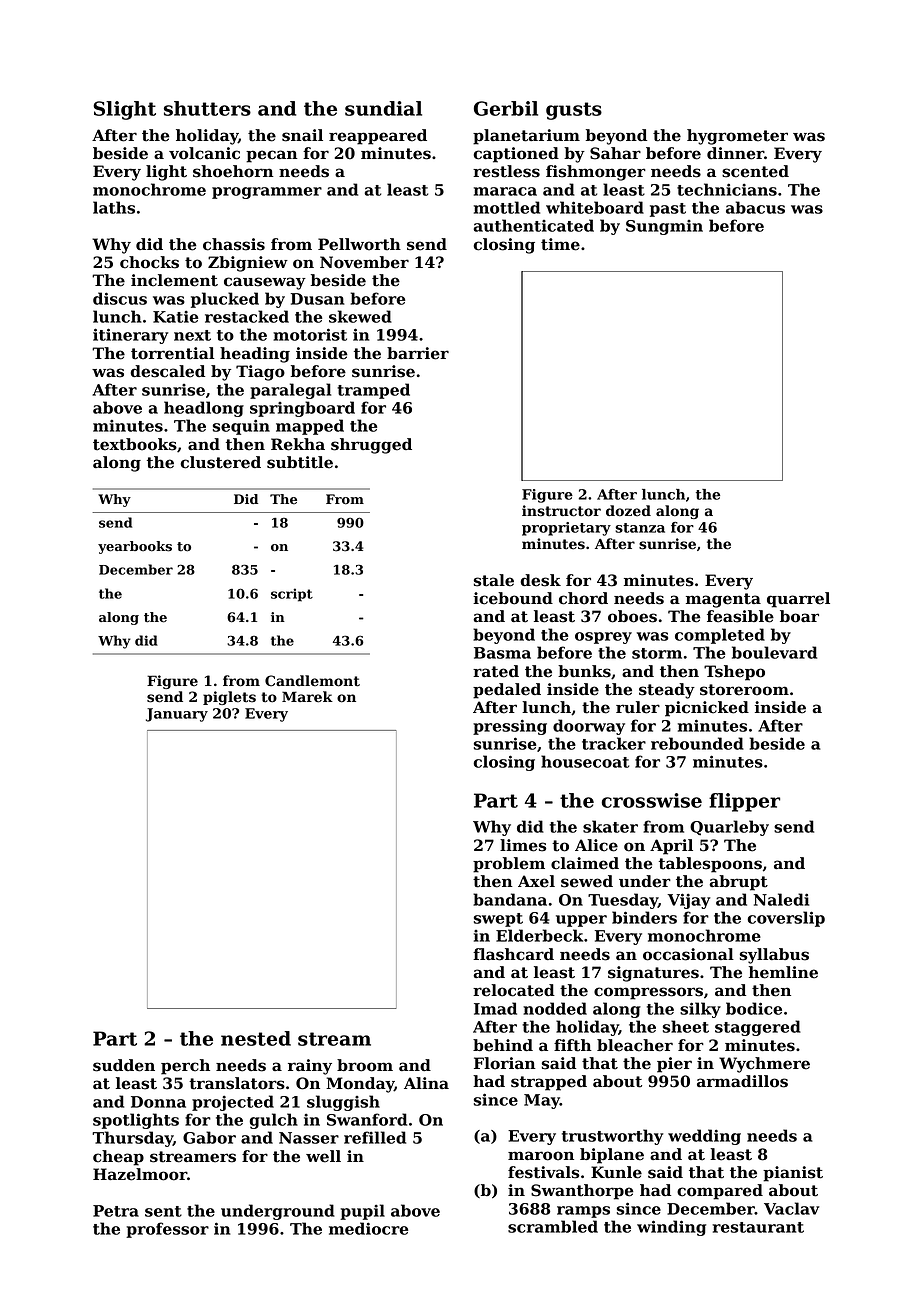  Describe the element at coordinates (506, 108) in the image. I see `Gerbil` at that location.
